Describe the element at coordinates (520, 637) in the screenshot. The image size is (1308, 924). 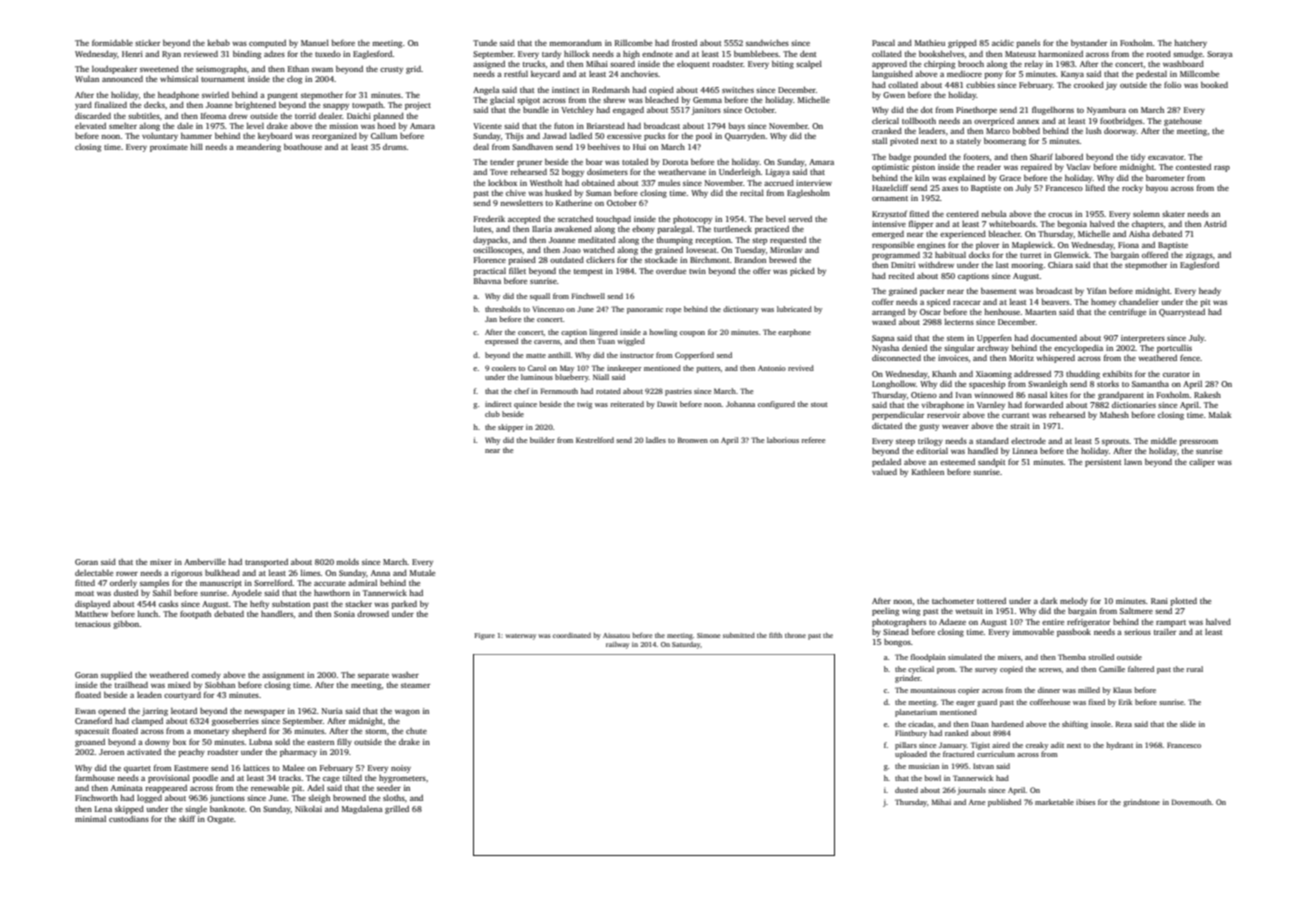
I see `waterway` at that location.
